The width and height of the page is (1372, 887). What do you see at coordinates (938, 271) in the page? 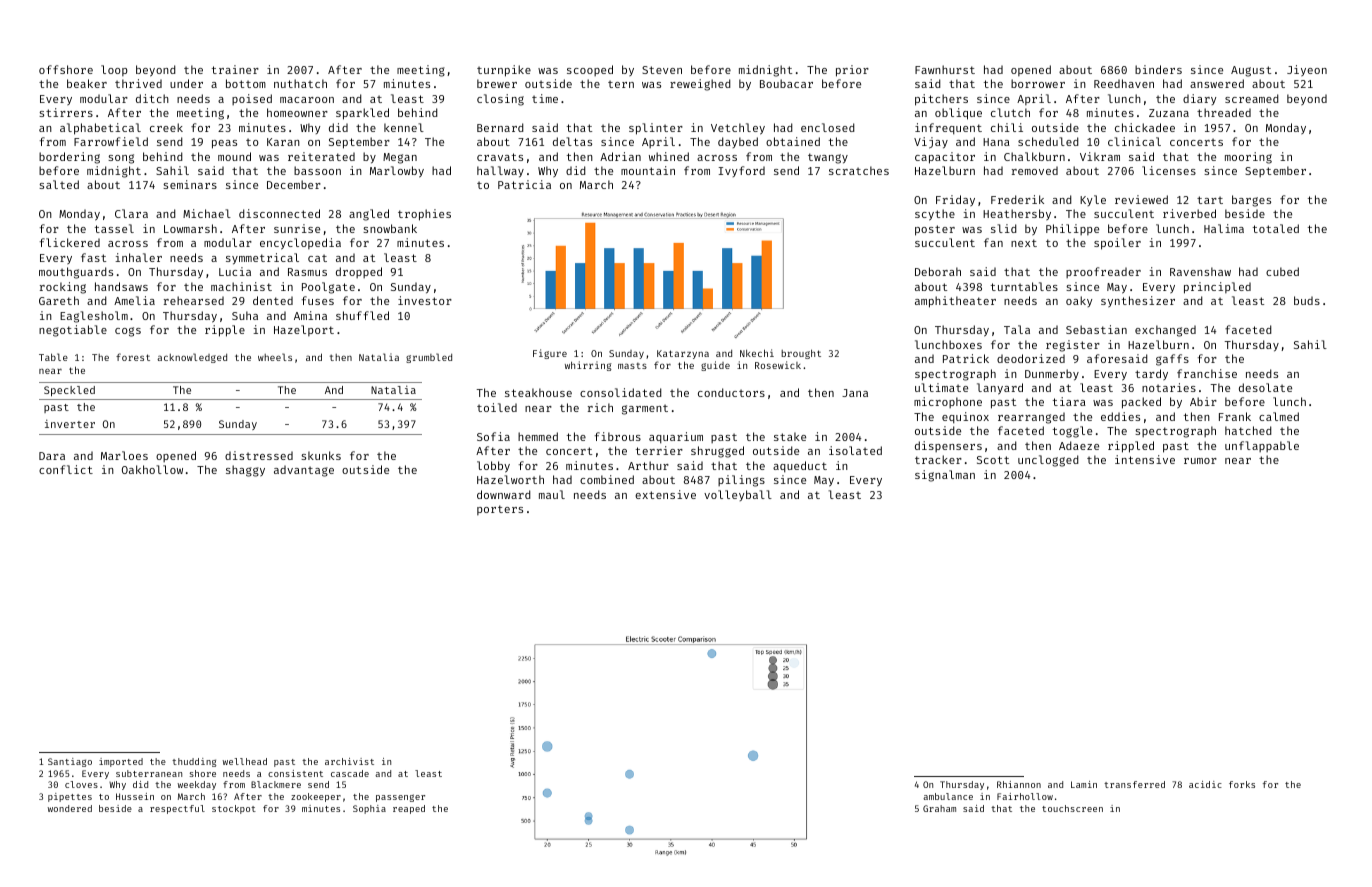
I see `Deborah` at bounding box center [938, 271].
